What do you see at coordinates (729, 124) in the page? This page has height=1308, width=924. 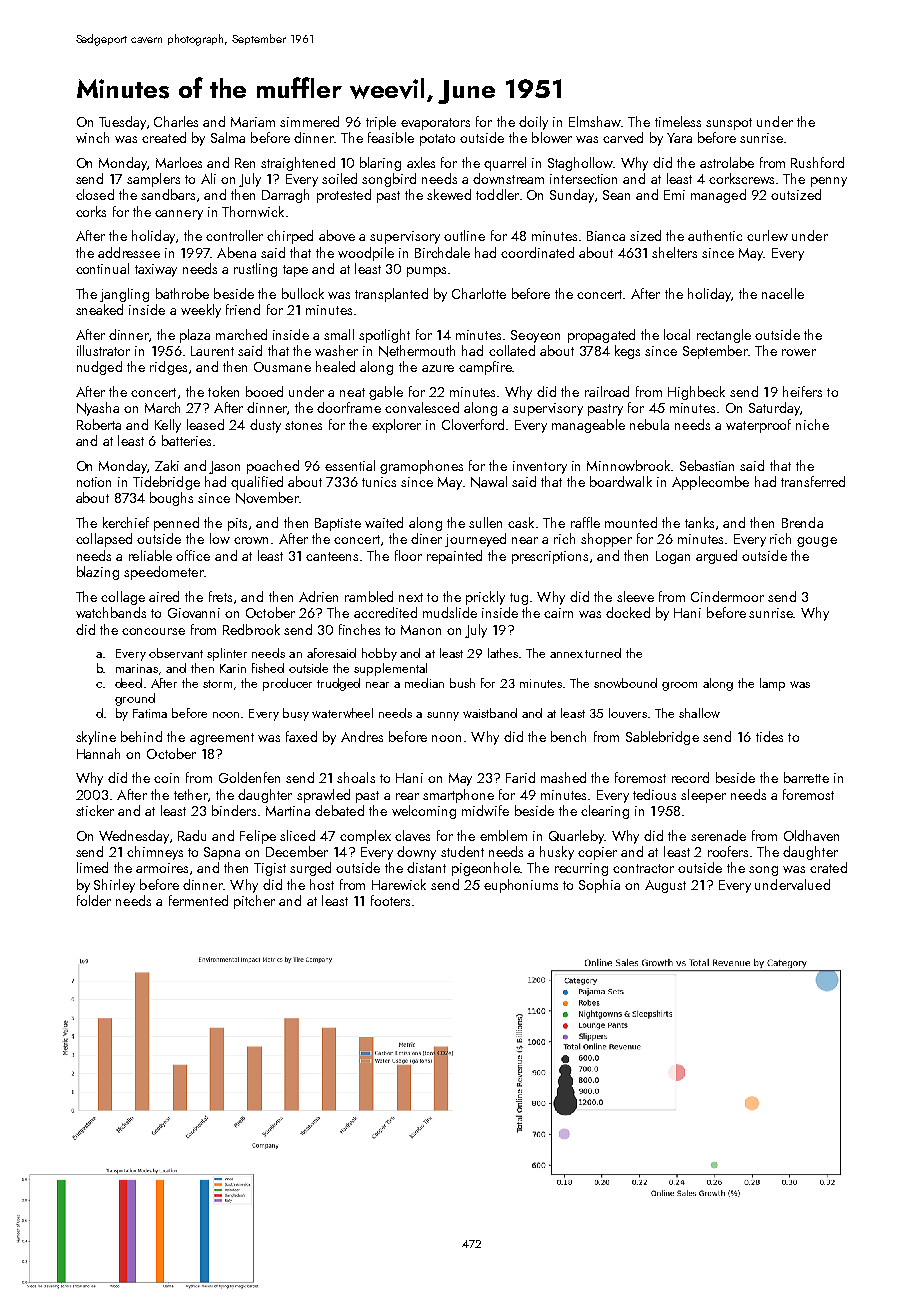 I see `sunspot` at bounding box center [729, 124].
